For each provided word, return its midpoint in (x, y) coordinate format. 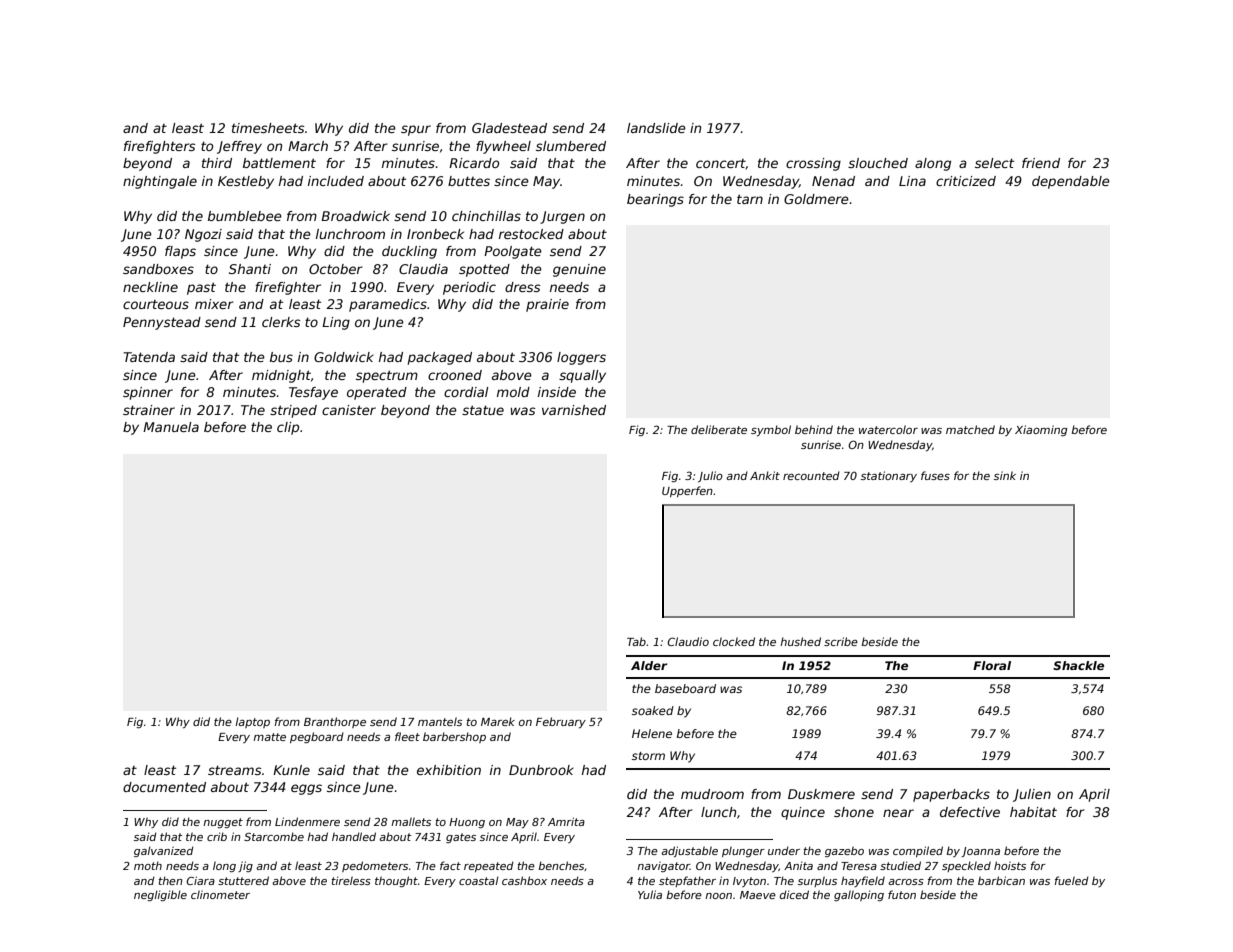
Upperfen (687, 491)
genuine (579, 270)
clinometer (220, 894)
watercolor (888, 429)
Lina (912, 181)
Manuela (171, 427)
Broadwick (355, 216)
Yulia (650, 894)
